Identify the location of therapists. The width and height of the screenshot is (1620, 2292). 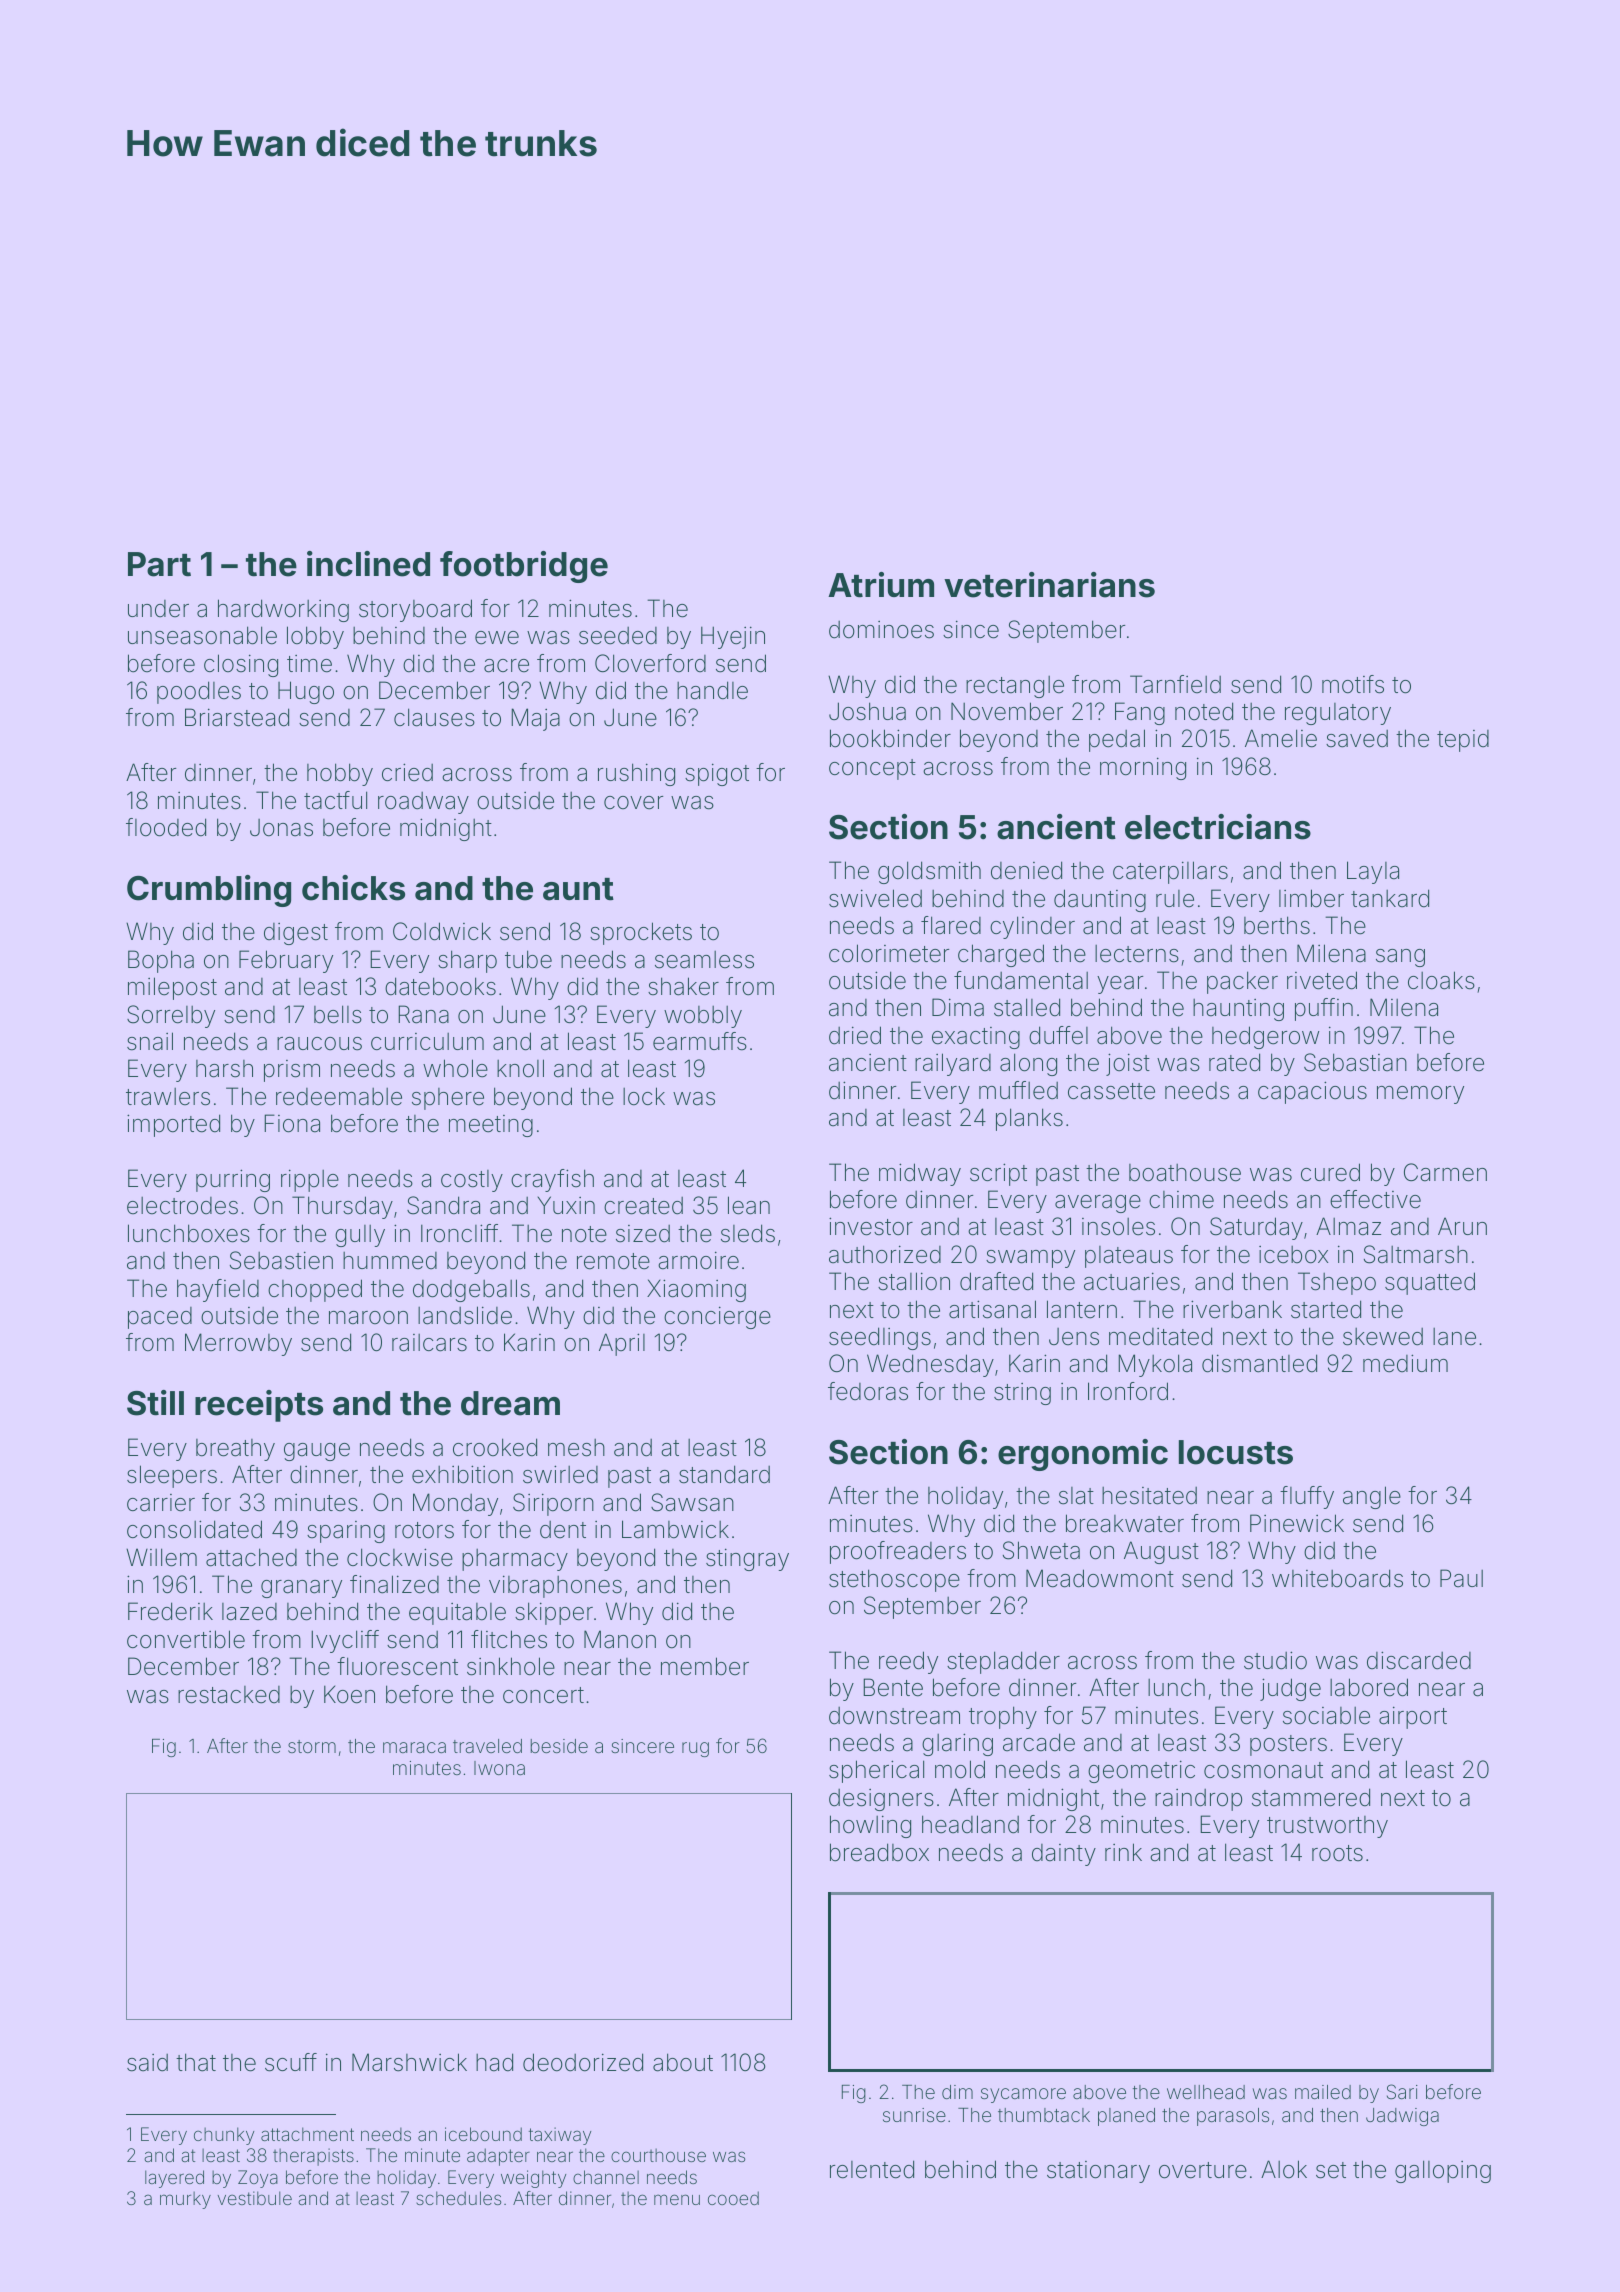
(313, 2157).
